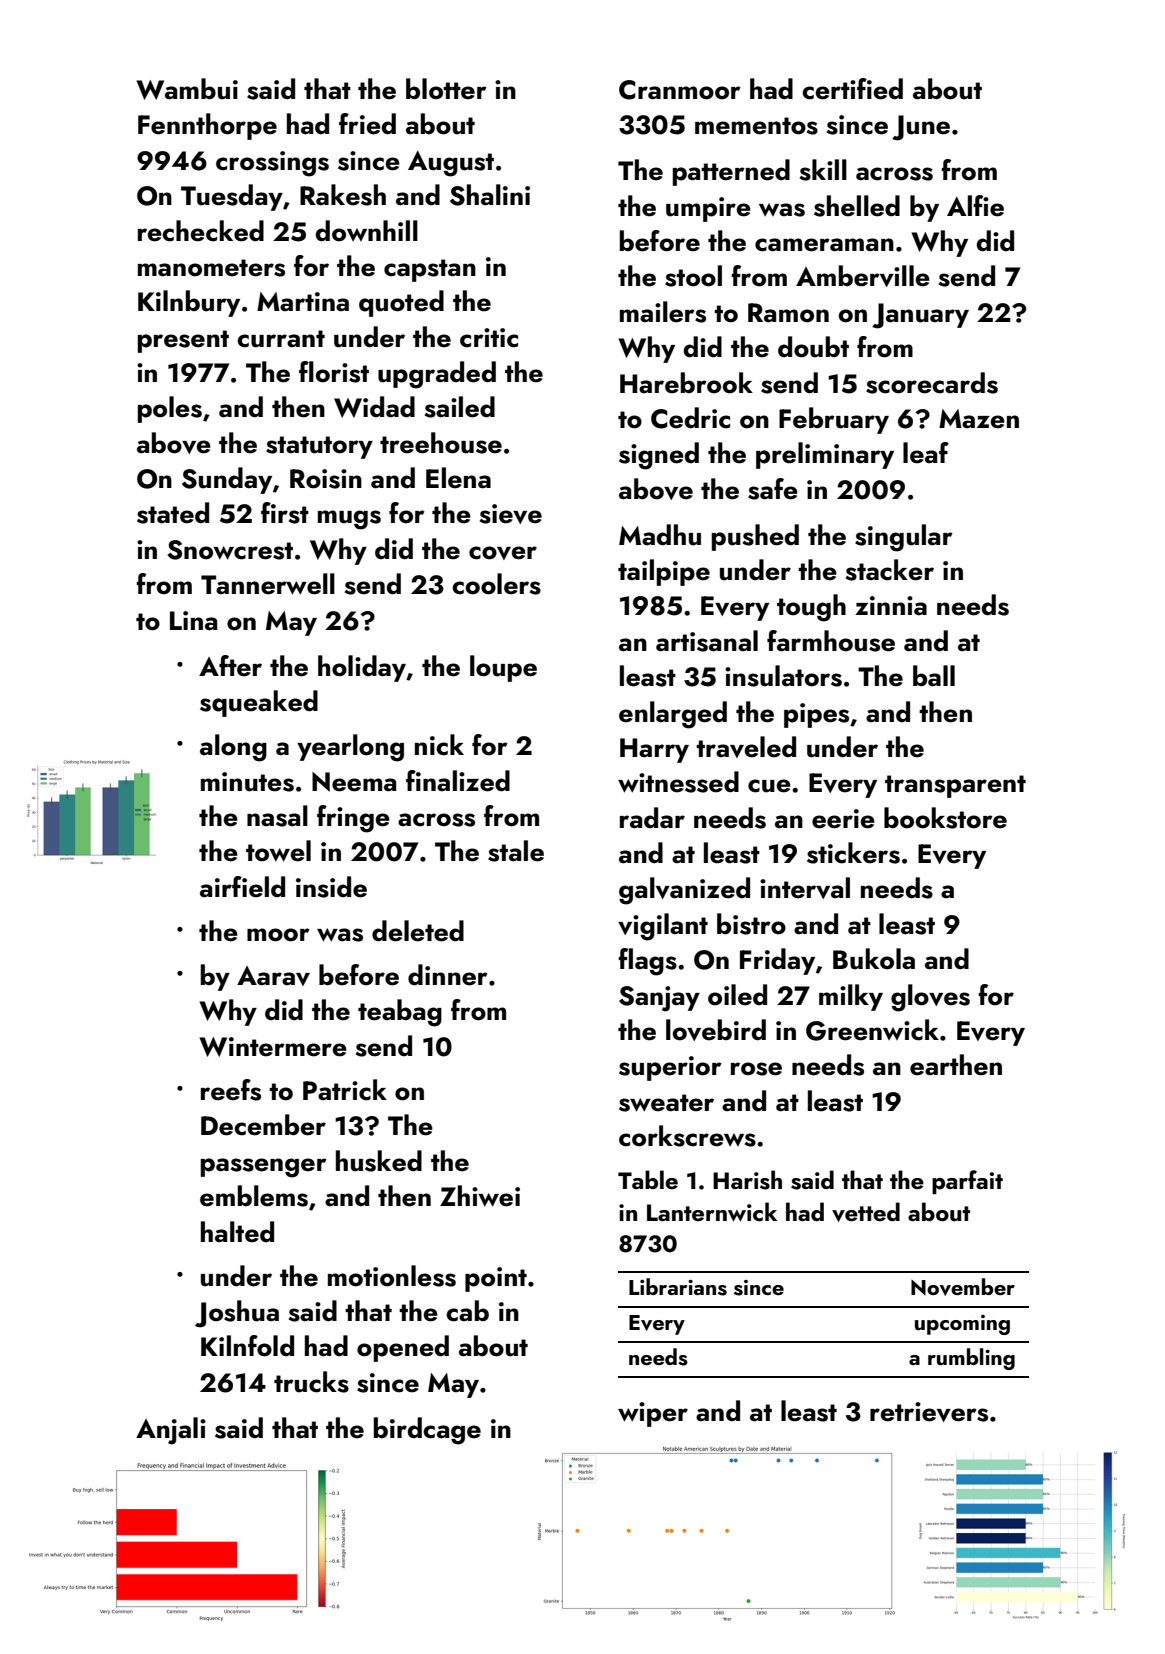 The image size is (1165, 1654). Describe the element at coordinates (975, 206) in the image. I see `Alfie` at that location.
